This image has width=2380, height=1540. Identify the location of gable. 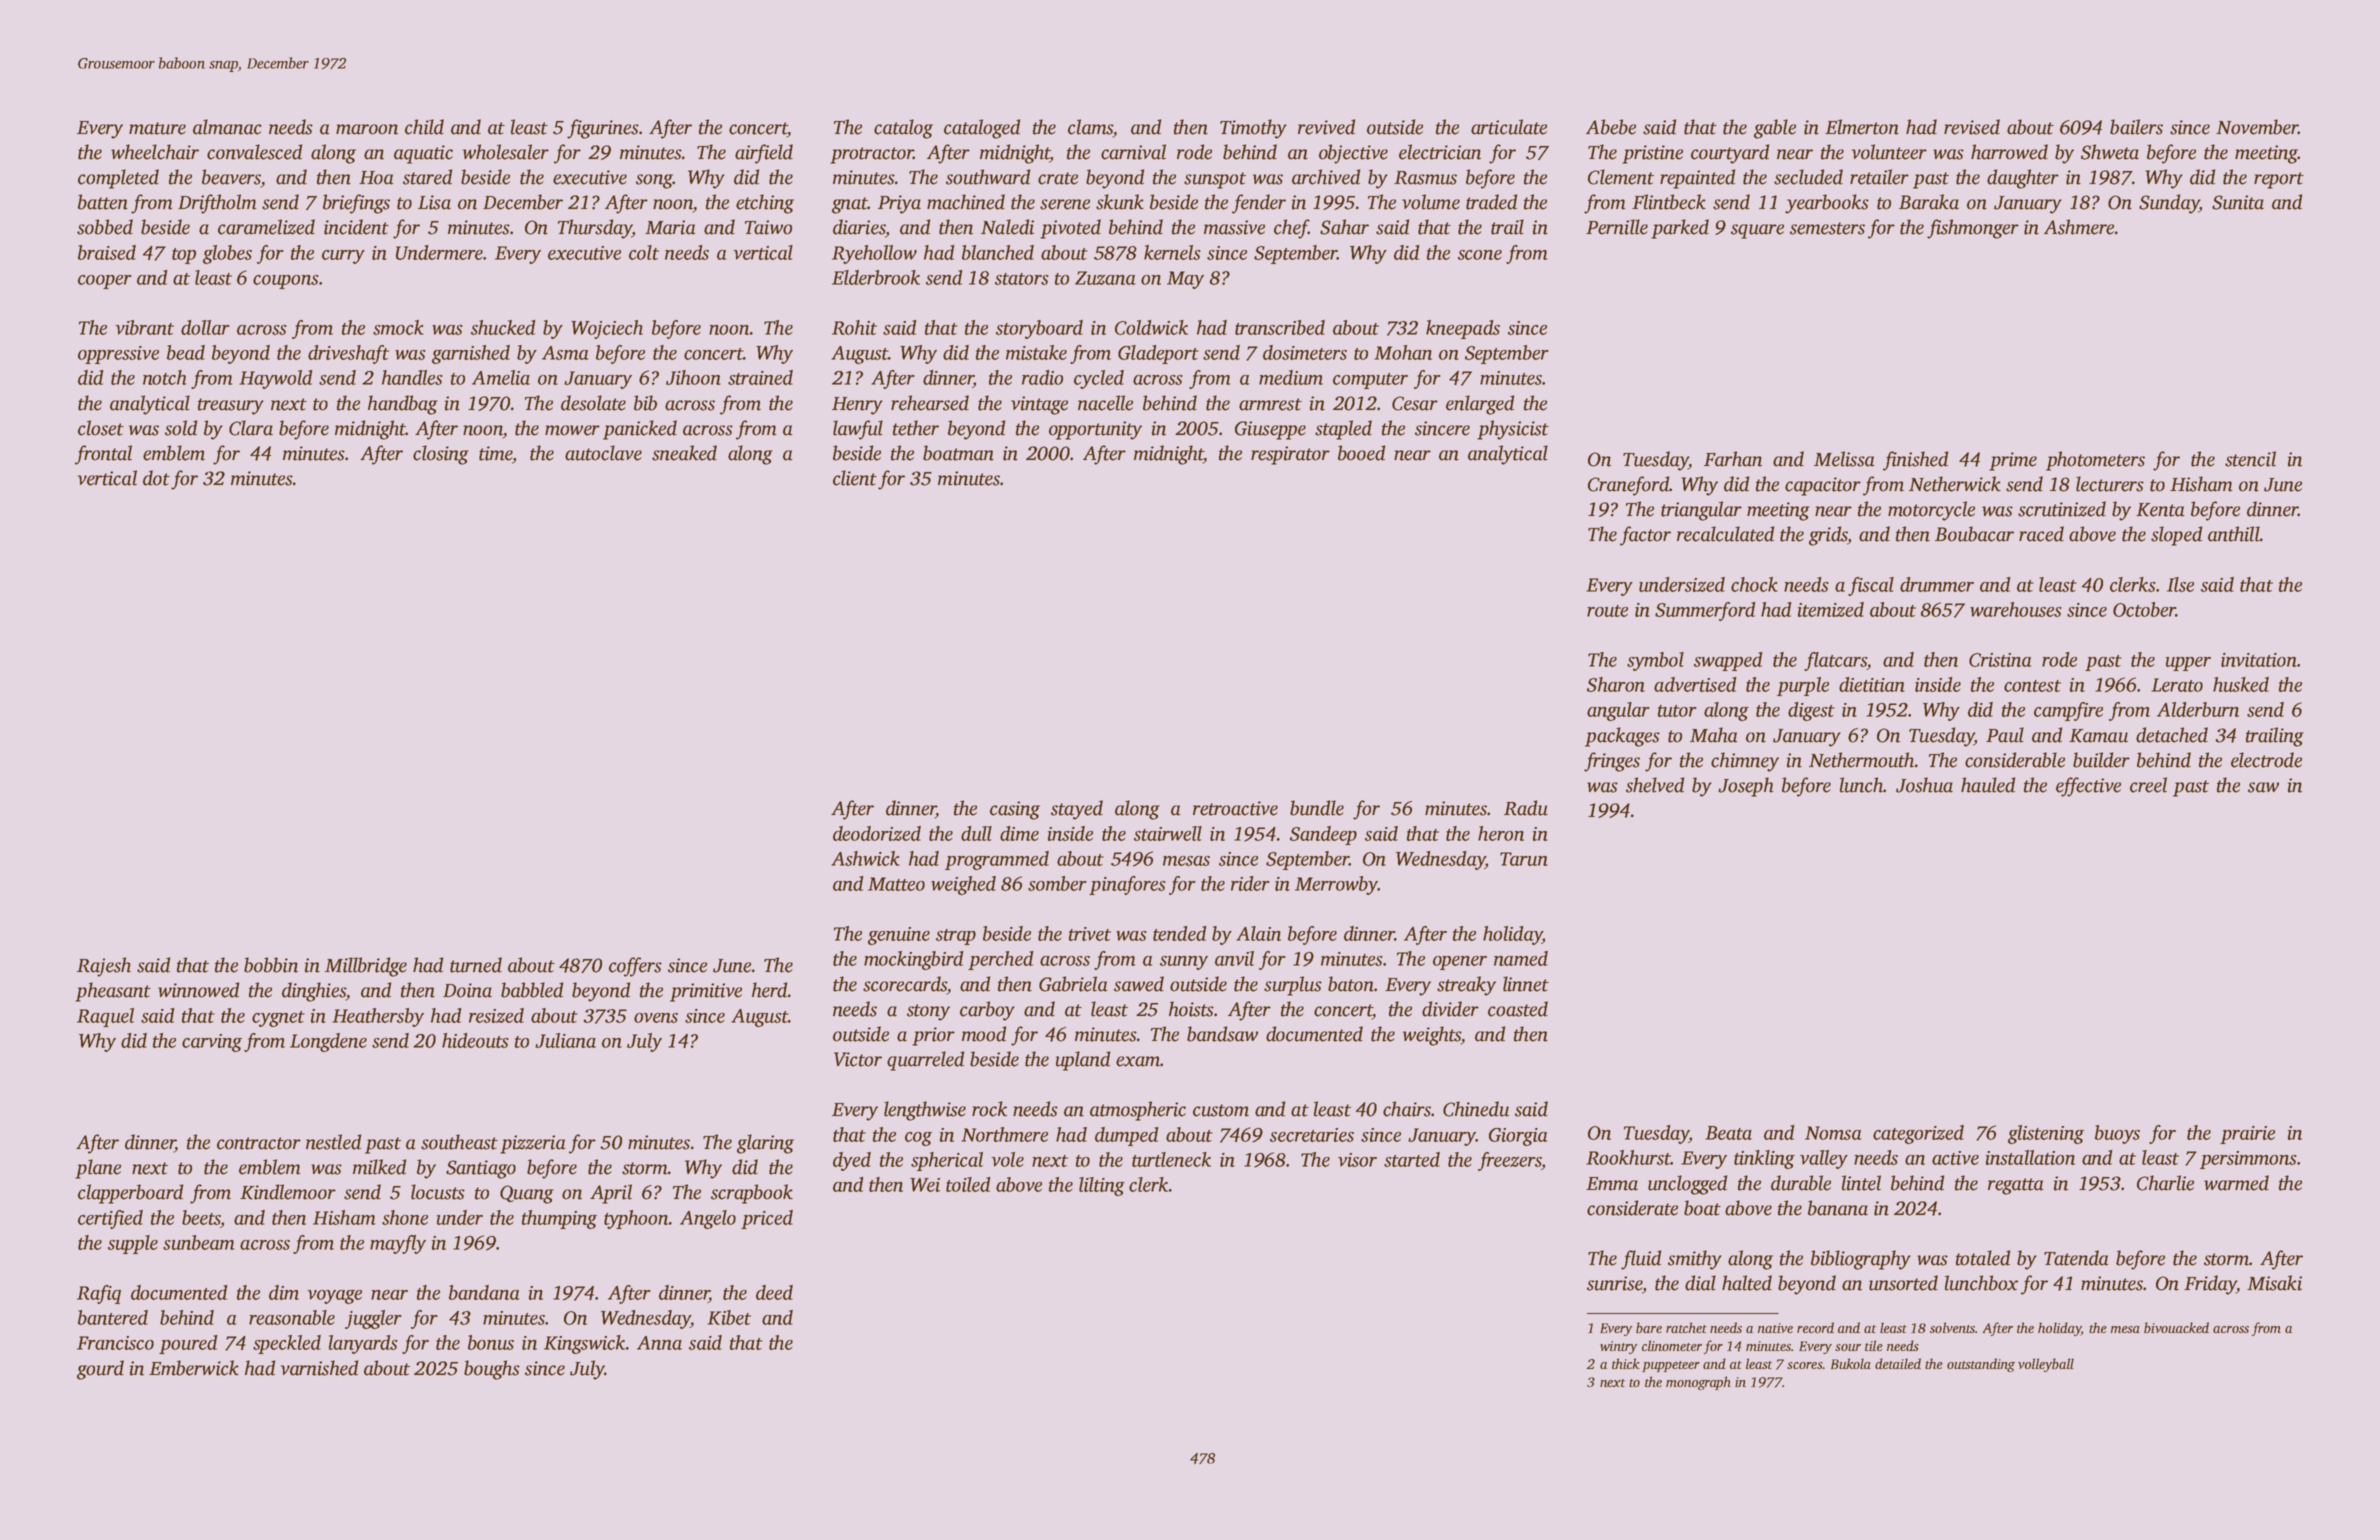
(1775, 129).
